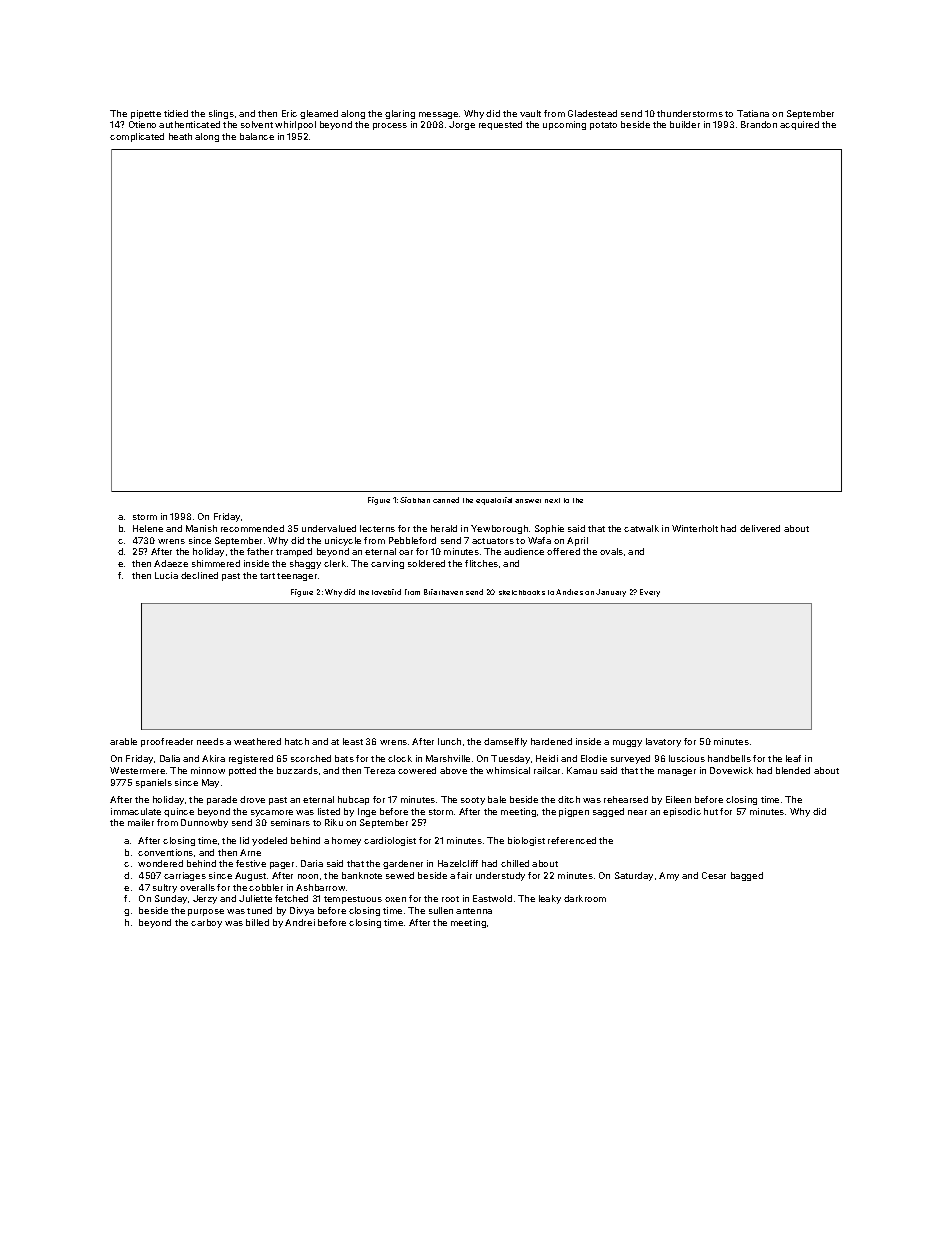  Describe the element at coordinates (148, 528) in the page. I see `Helene` at that location.
